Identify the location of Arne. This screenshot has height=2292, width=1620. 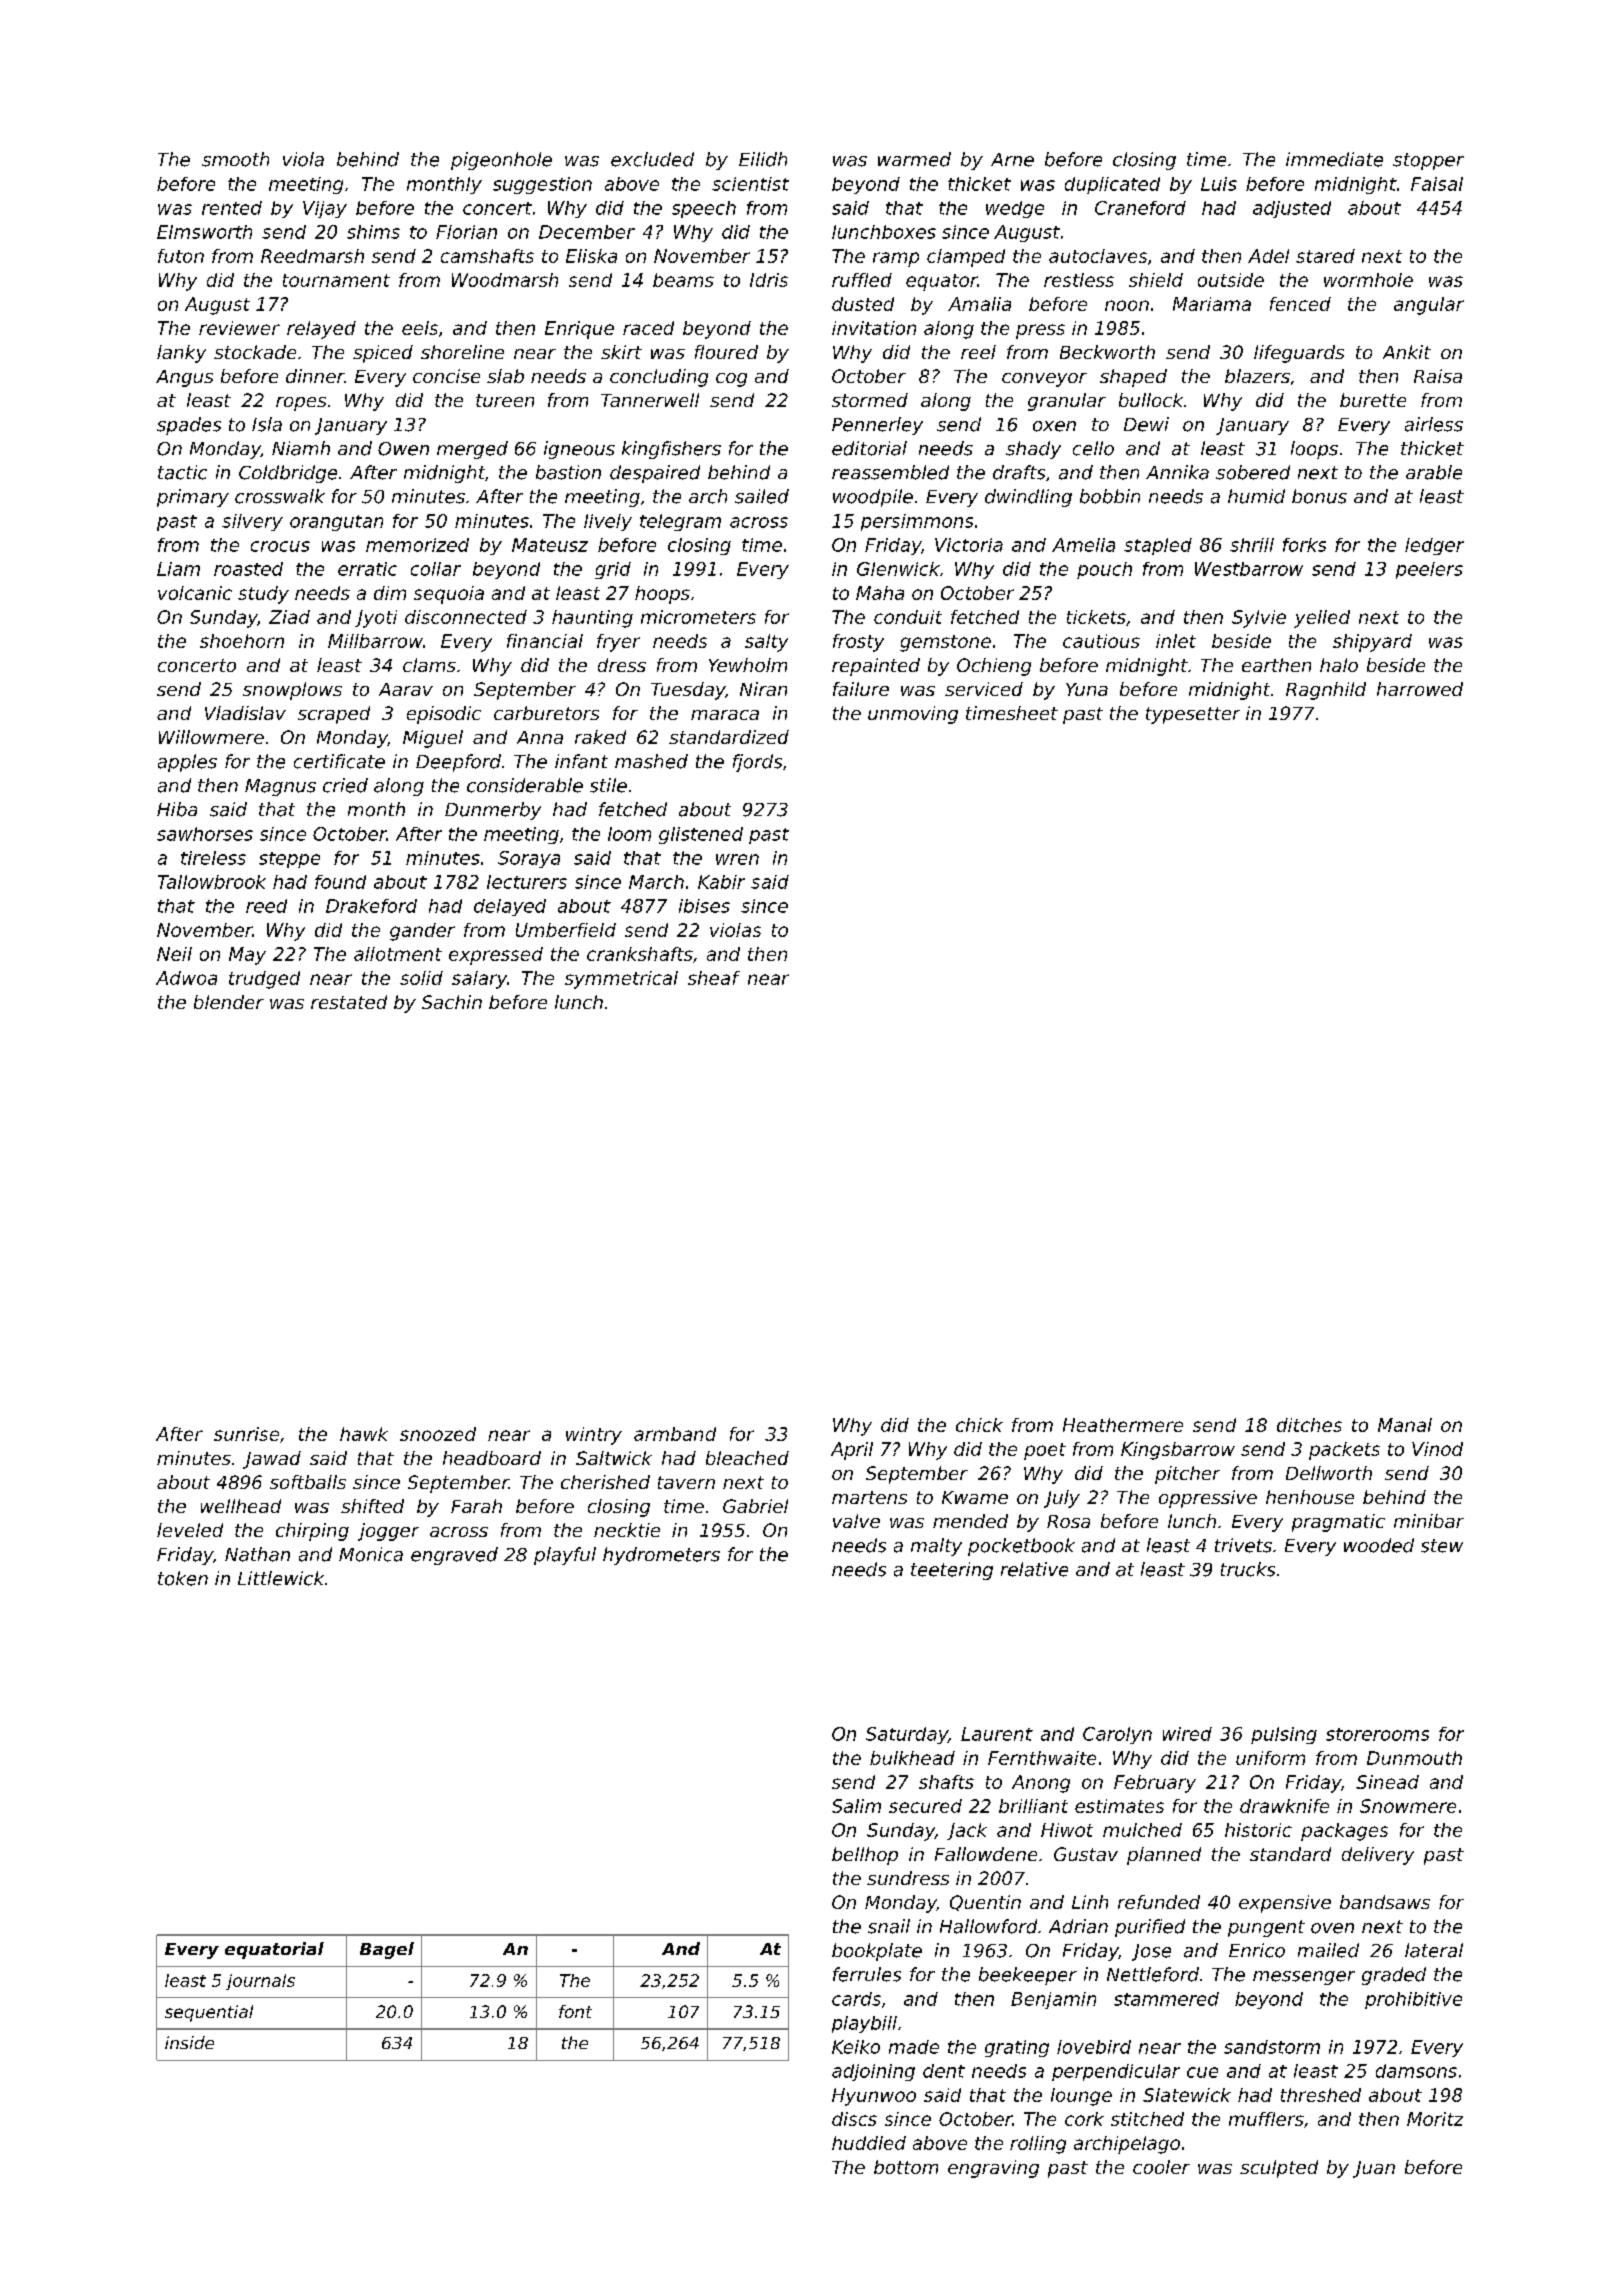
(1012, 160).
